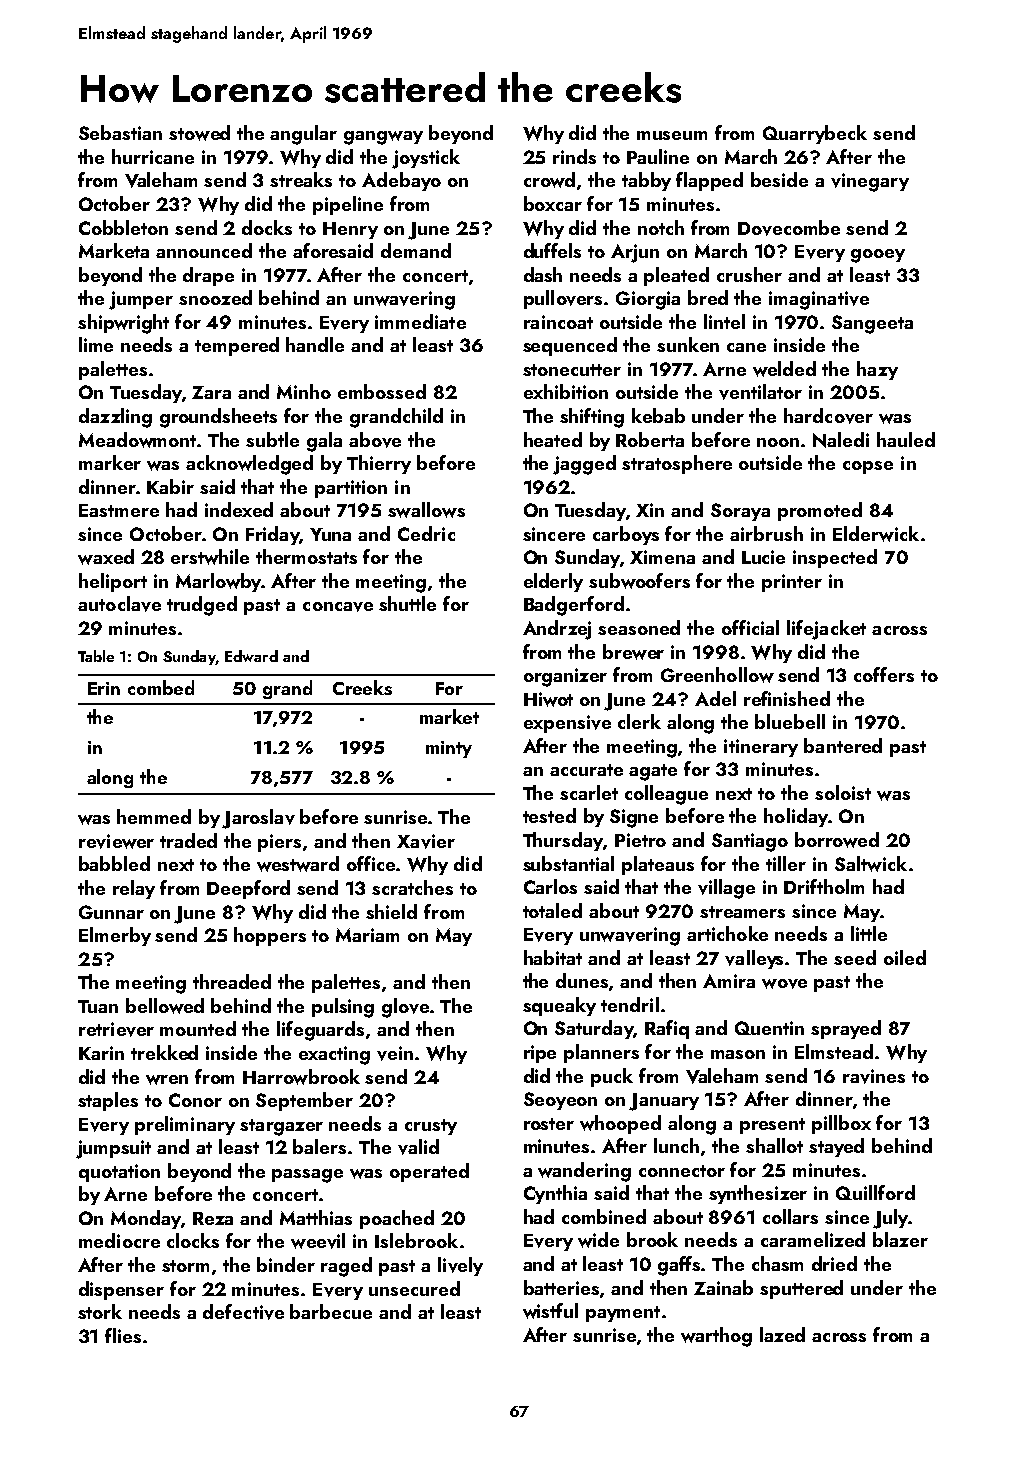 The width and height of the image is (1017, 1473). Describe the element at coordinates (243, 1312) in the image. I see `defective` at that location.
